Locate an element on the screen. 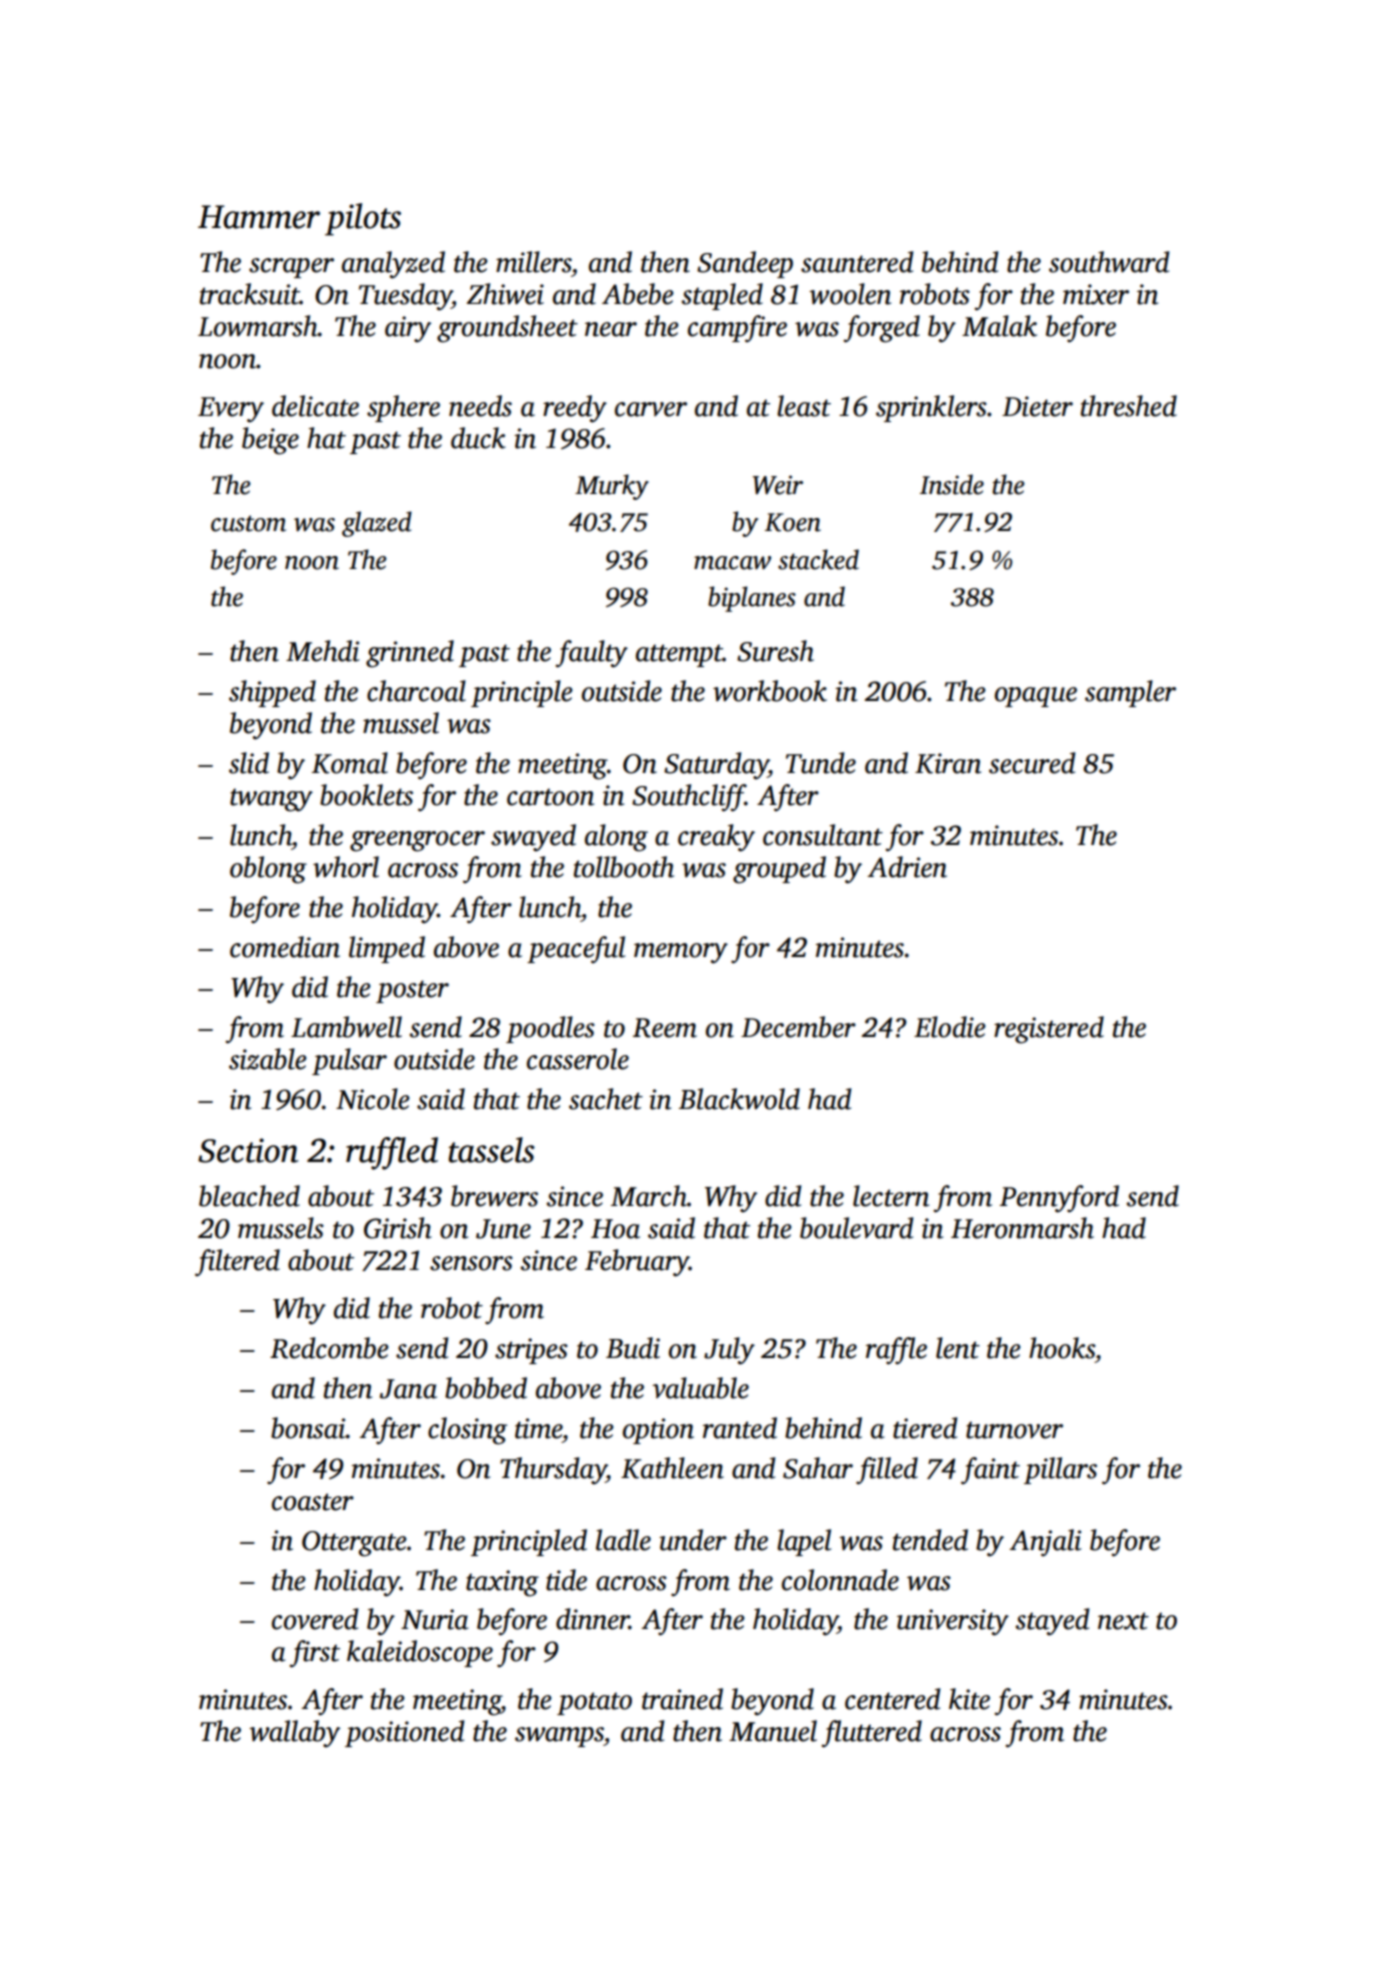 The image size is (1386, 1969). shipped is located at coordinates (272, 693).
